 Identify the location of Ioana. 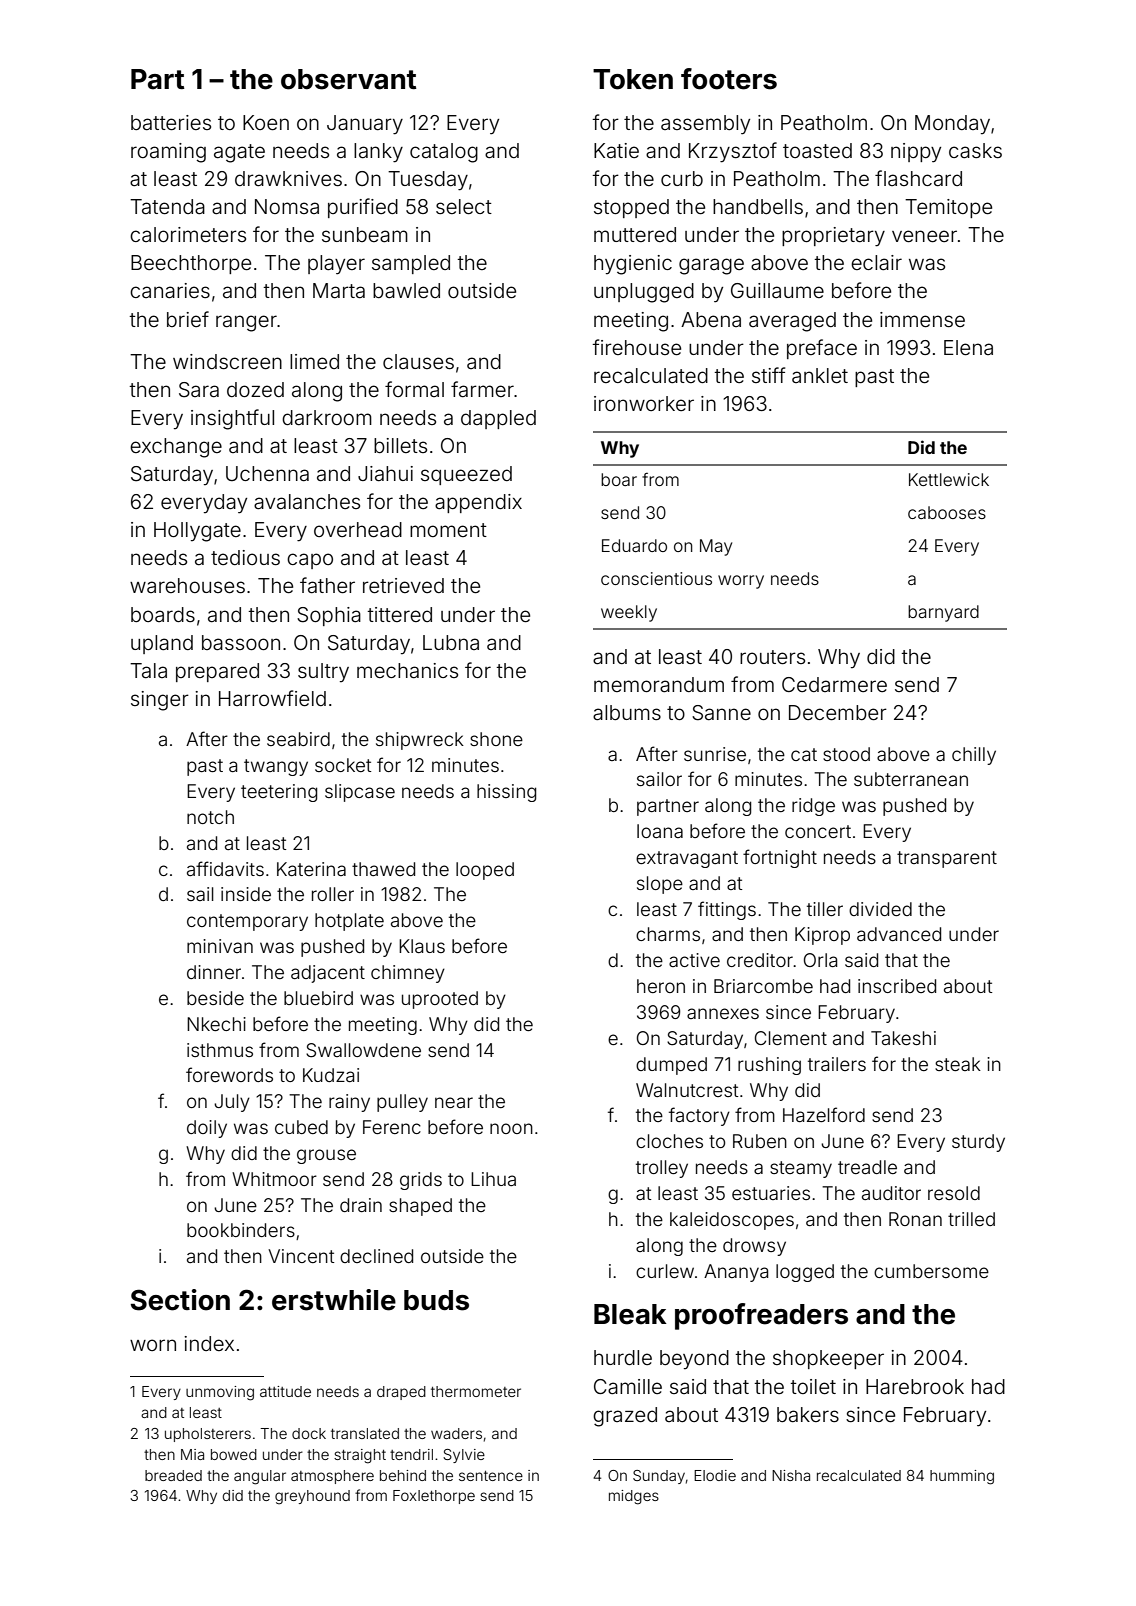
(660, 831).
